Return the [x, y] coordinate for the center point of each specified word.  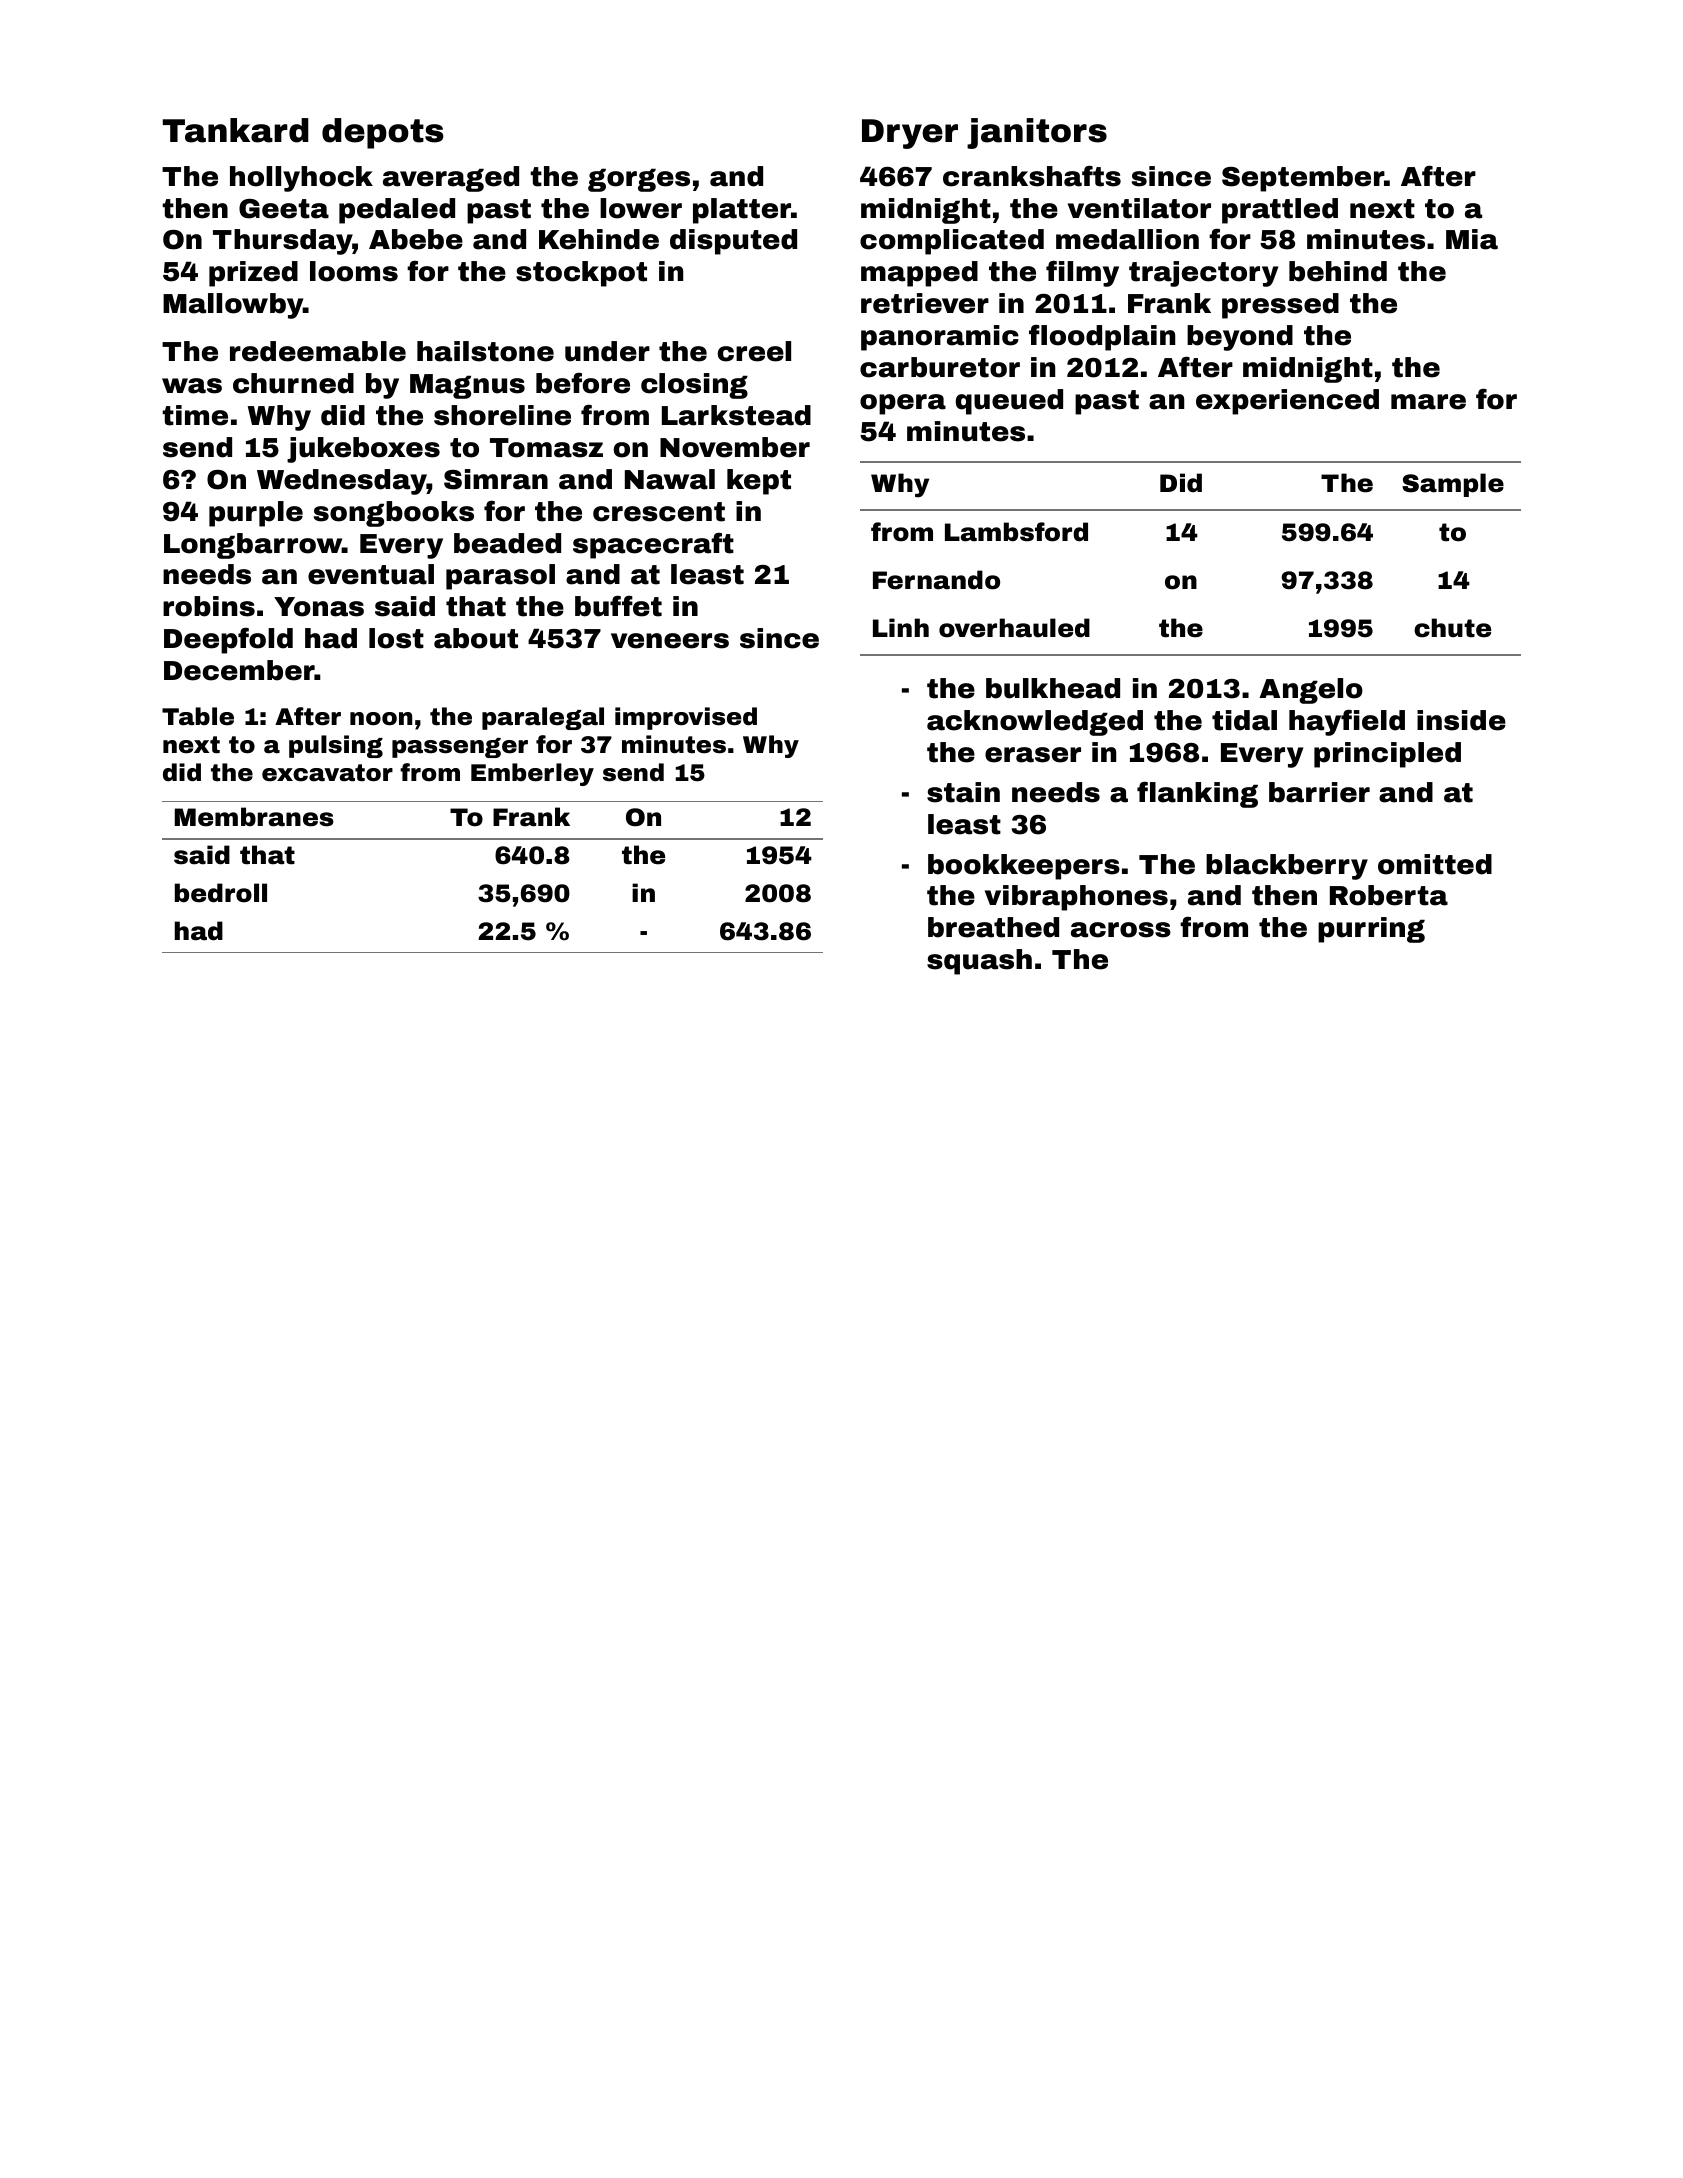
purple [256, 514]
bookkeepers [1024, 867]
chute [1452, 628]
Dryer [910, 134]
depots [383, 133]
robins [209, 606]
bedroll [221, 893]
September [1303, 179]
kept [759, 482]
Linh [901, 627]
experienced [1287, 402]
